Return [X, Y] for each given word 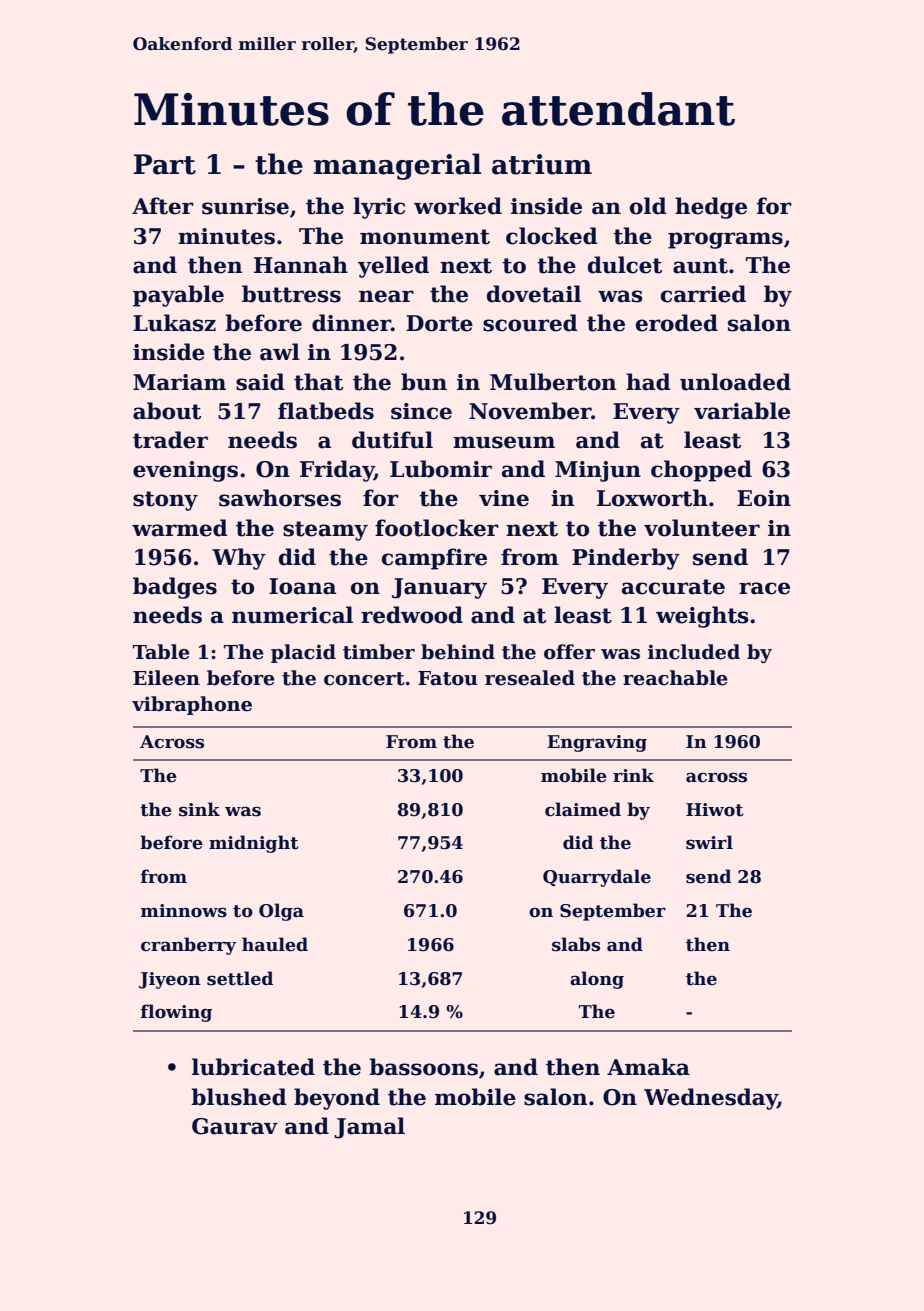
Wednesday [711, 1099]
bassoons [423, 1067]
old [648, 206]
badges [175, 588]
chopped [701, 471]
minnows [184, 911]
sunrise [245, 206]
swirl [709, 842]
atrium [542, 164]
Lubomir [441, 469]
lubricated [253, 1067]
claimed [583, 809]
